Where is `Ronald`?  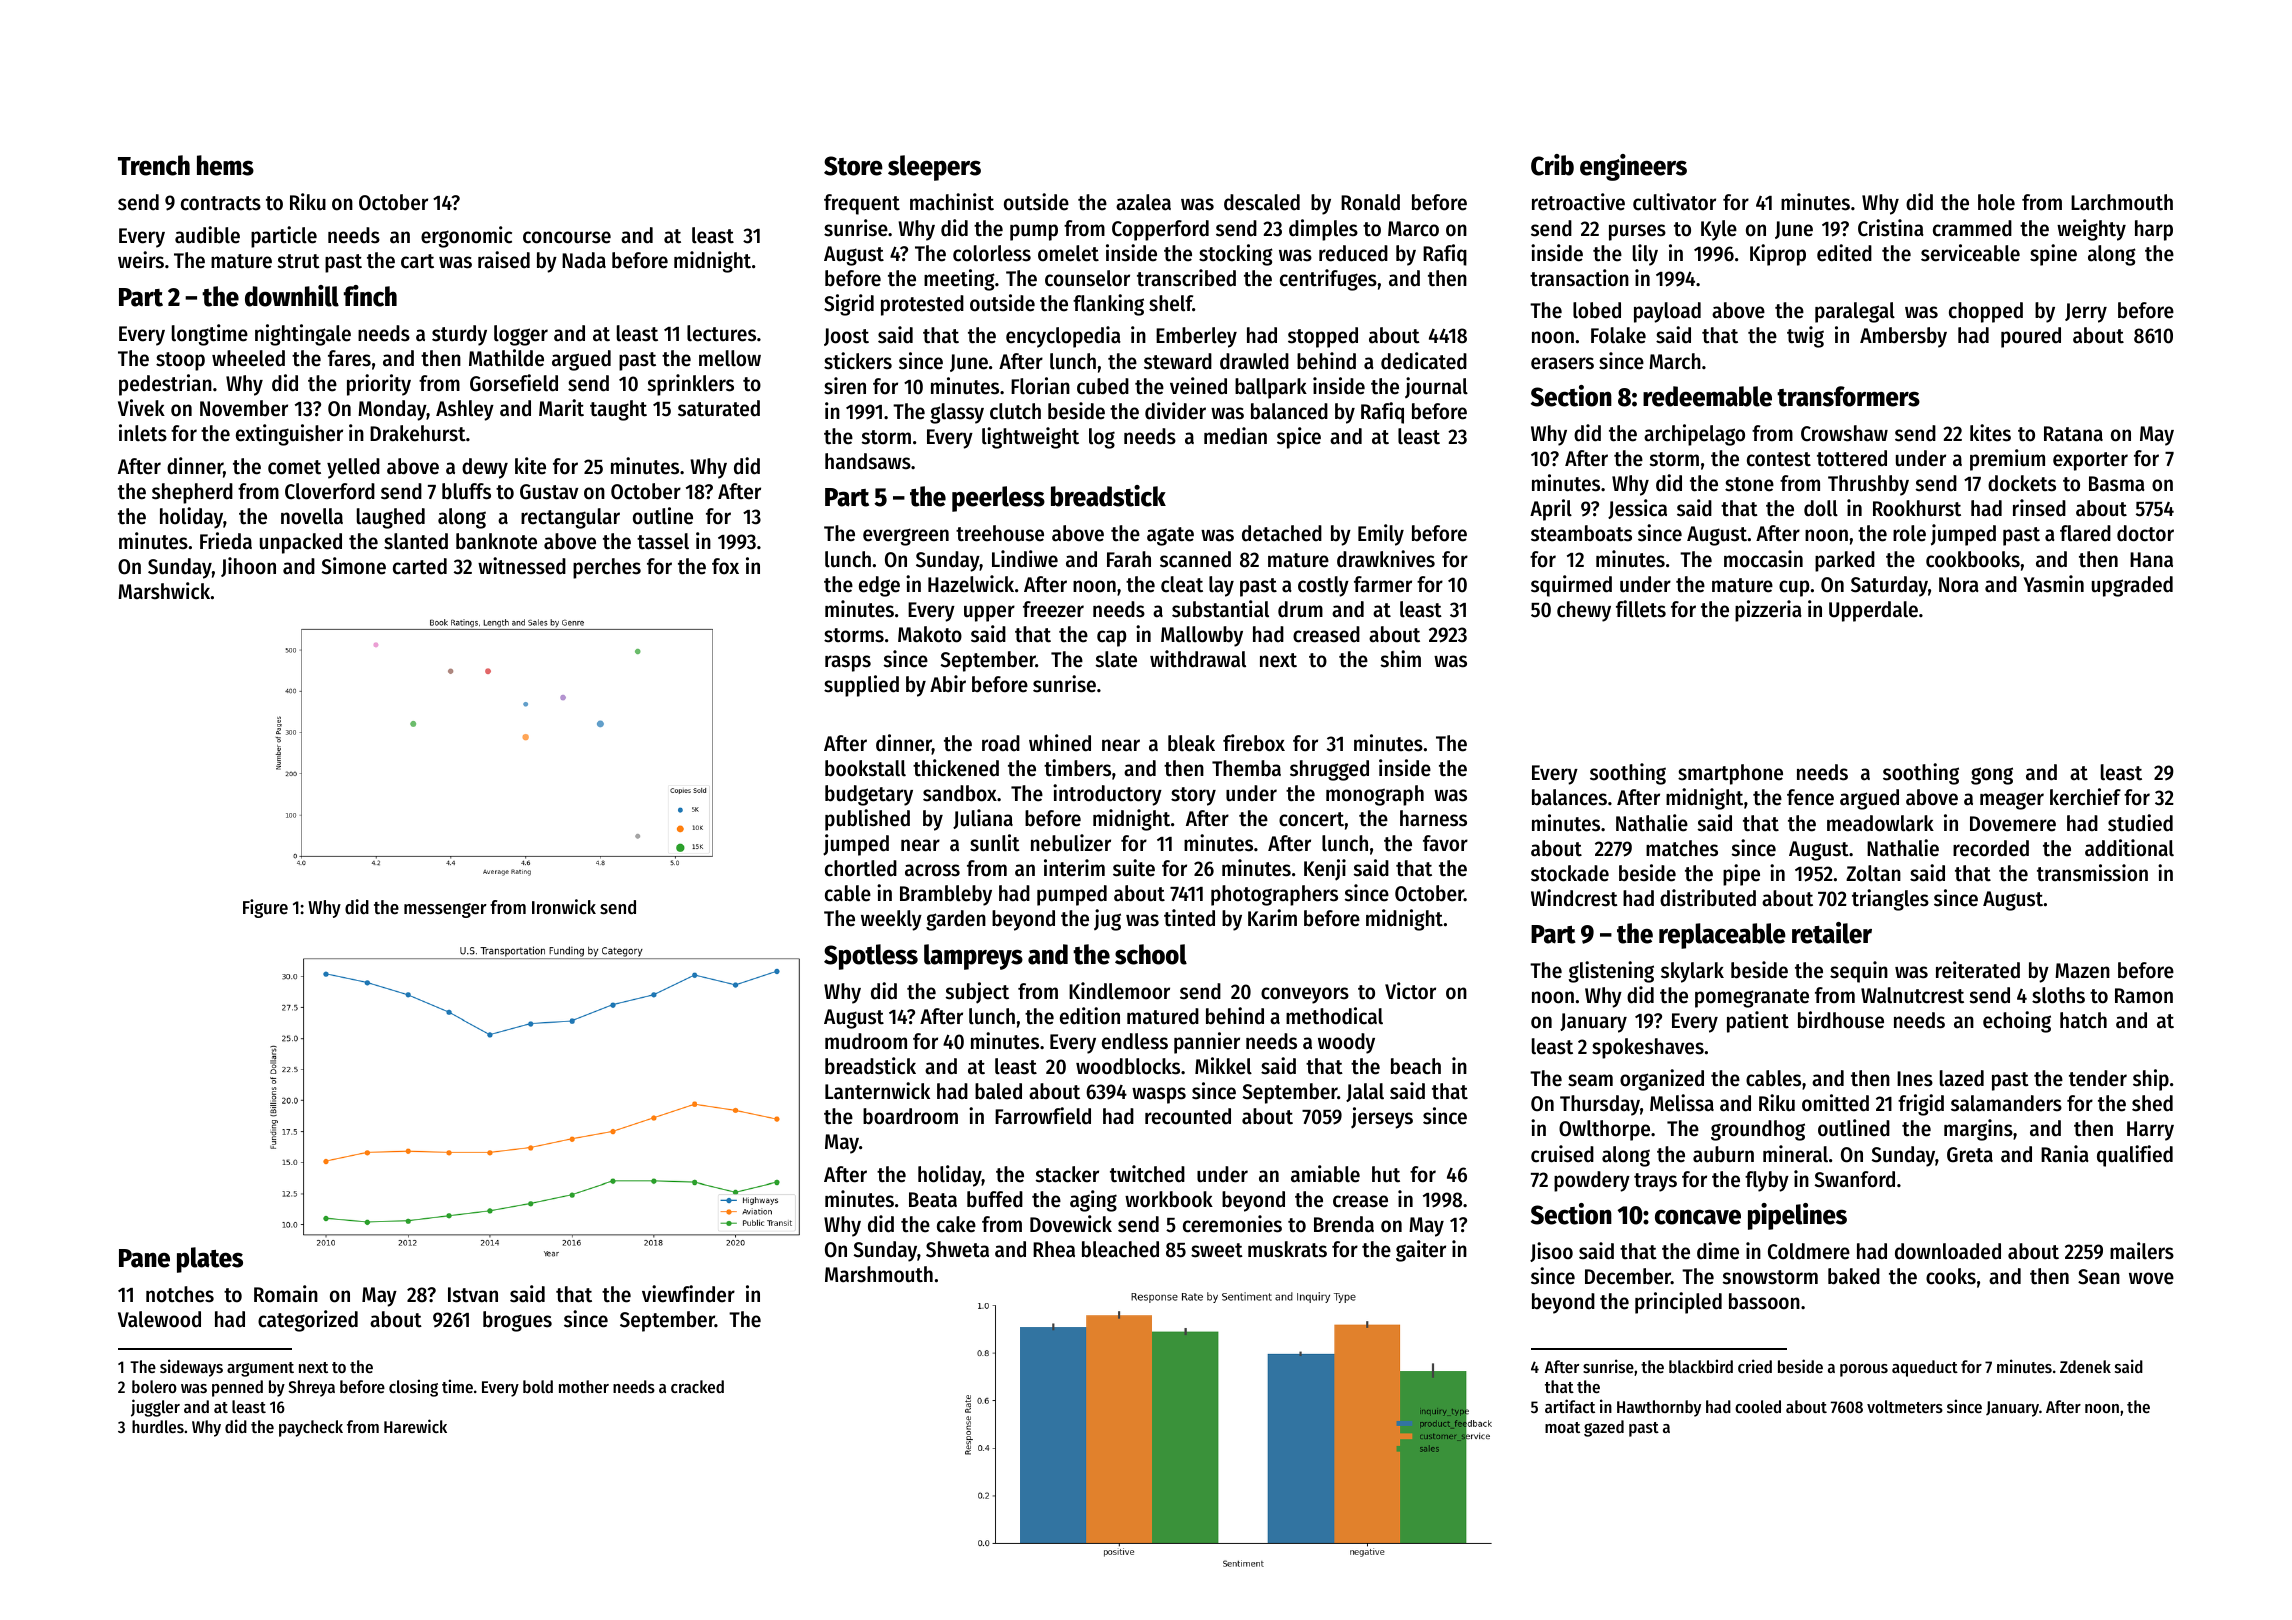 Ronald is located at coordinates (1370, 202).
